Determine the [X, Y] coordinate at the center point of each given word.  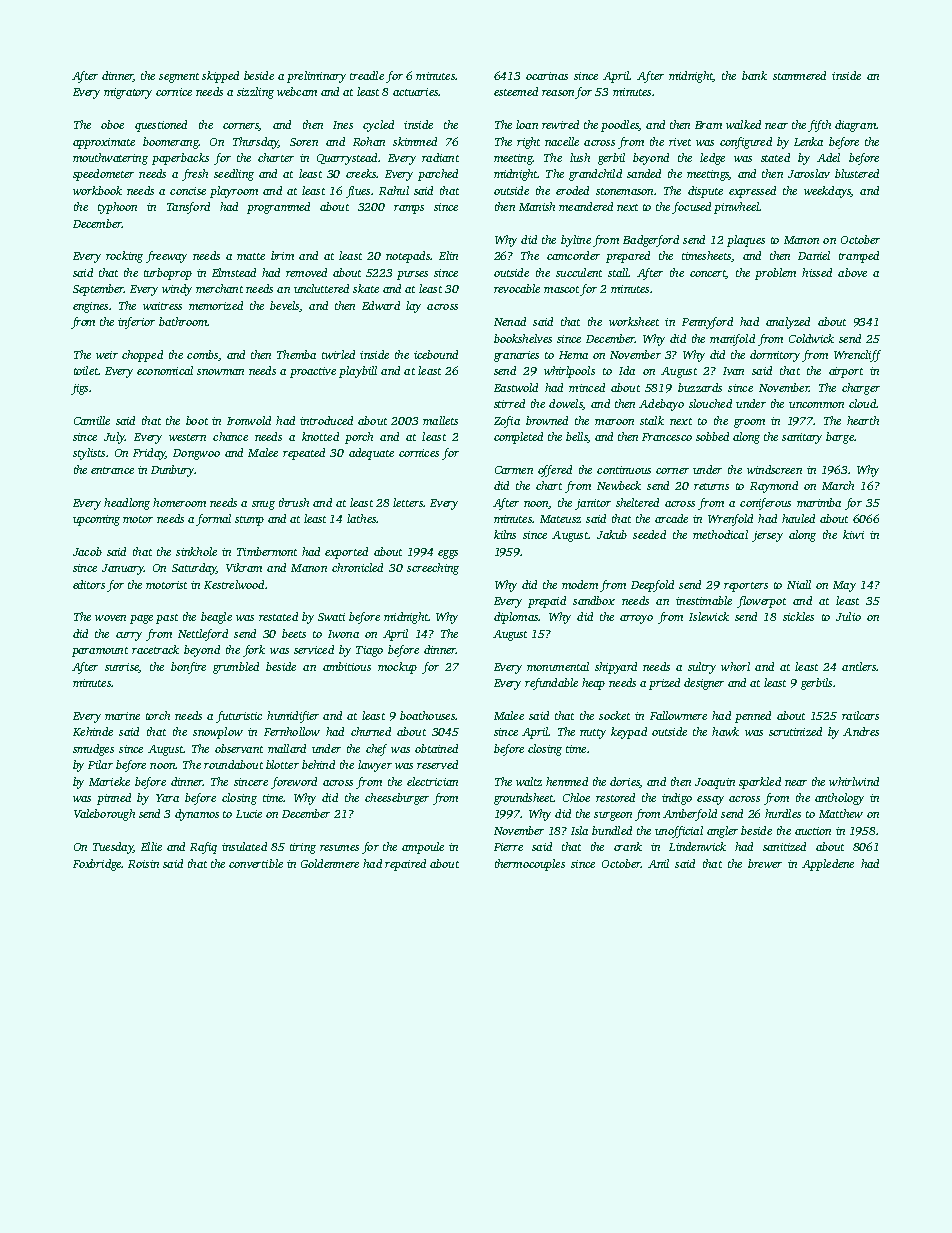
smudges [93, 750]
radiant [440, 157]
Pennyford [707, 323]
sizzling [255, 93]
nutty [593, 734]
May [844, 586]
